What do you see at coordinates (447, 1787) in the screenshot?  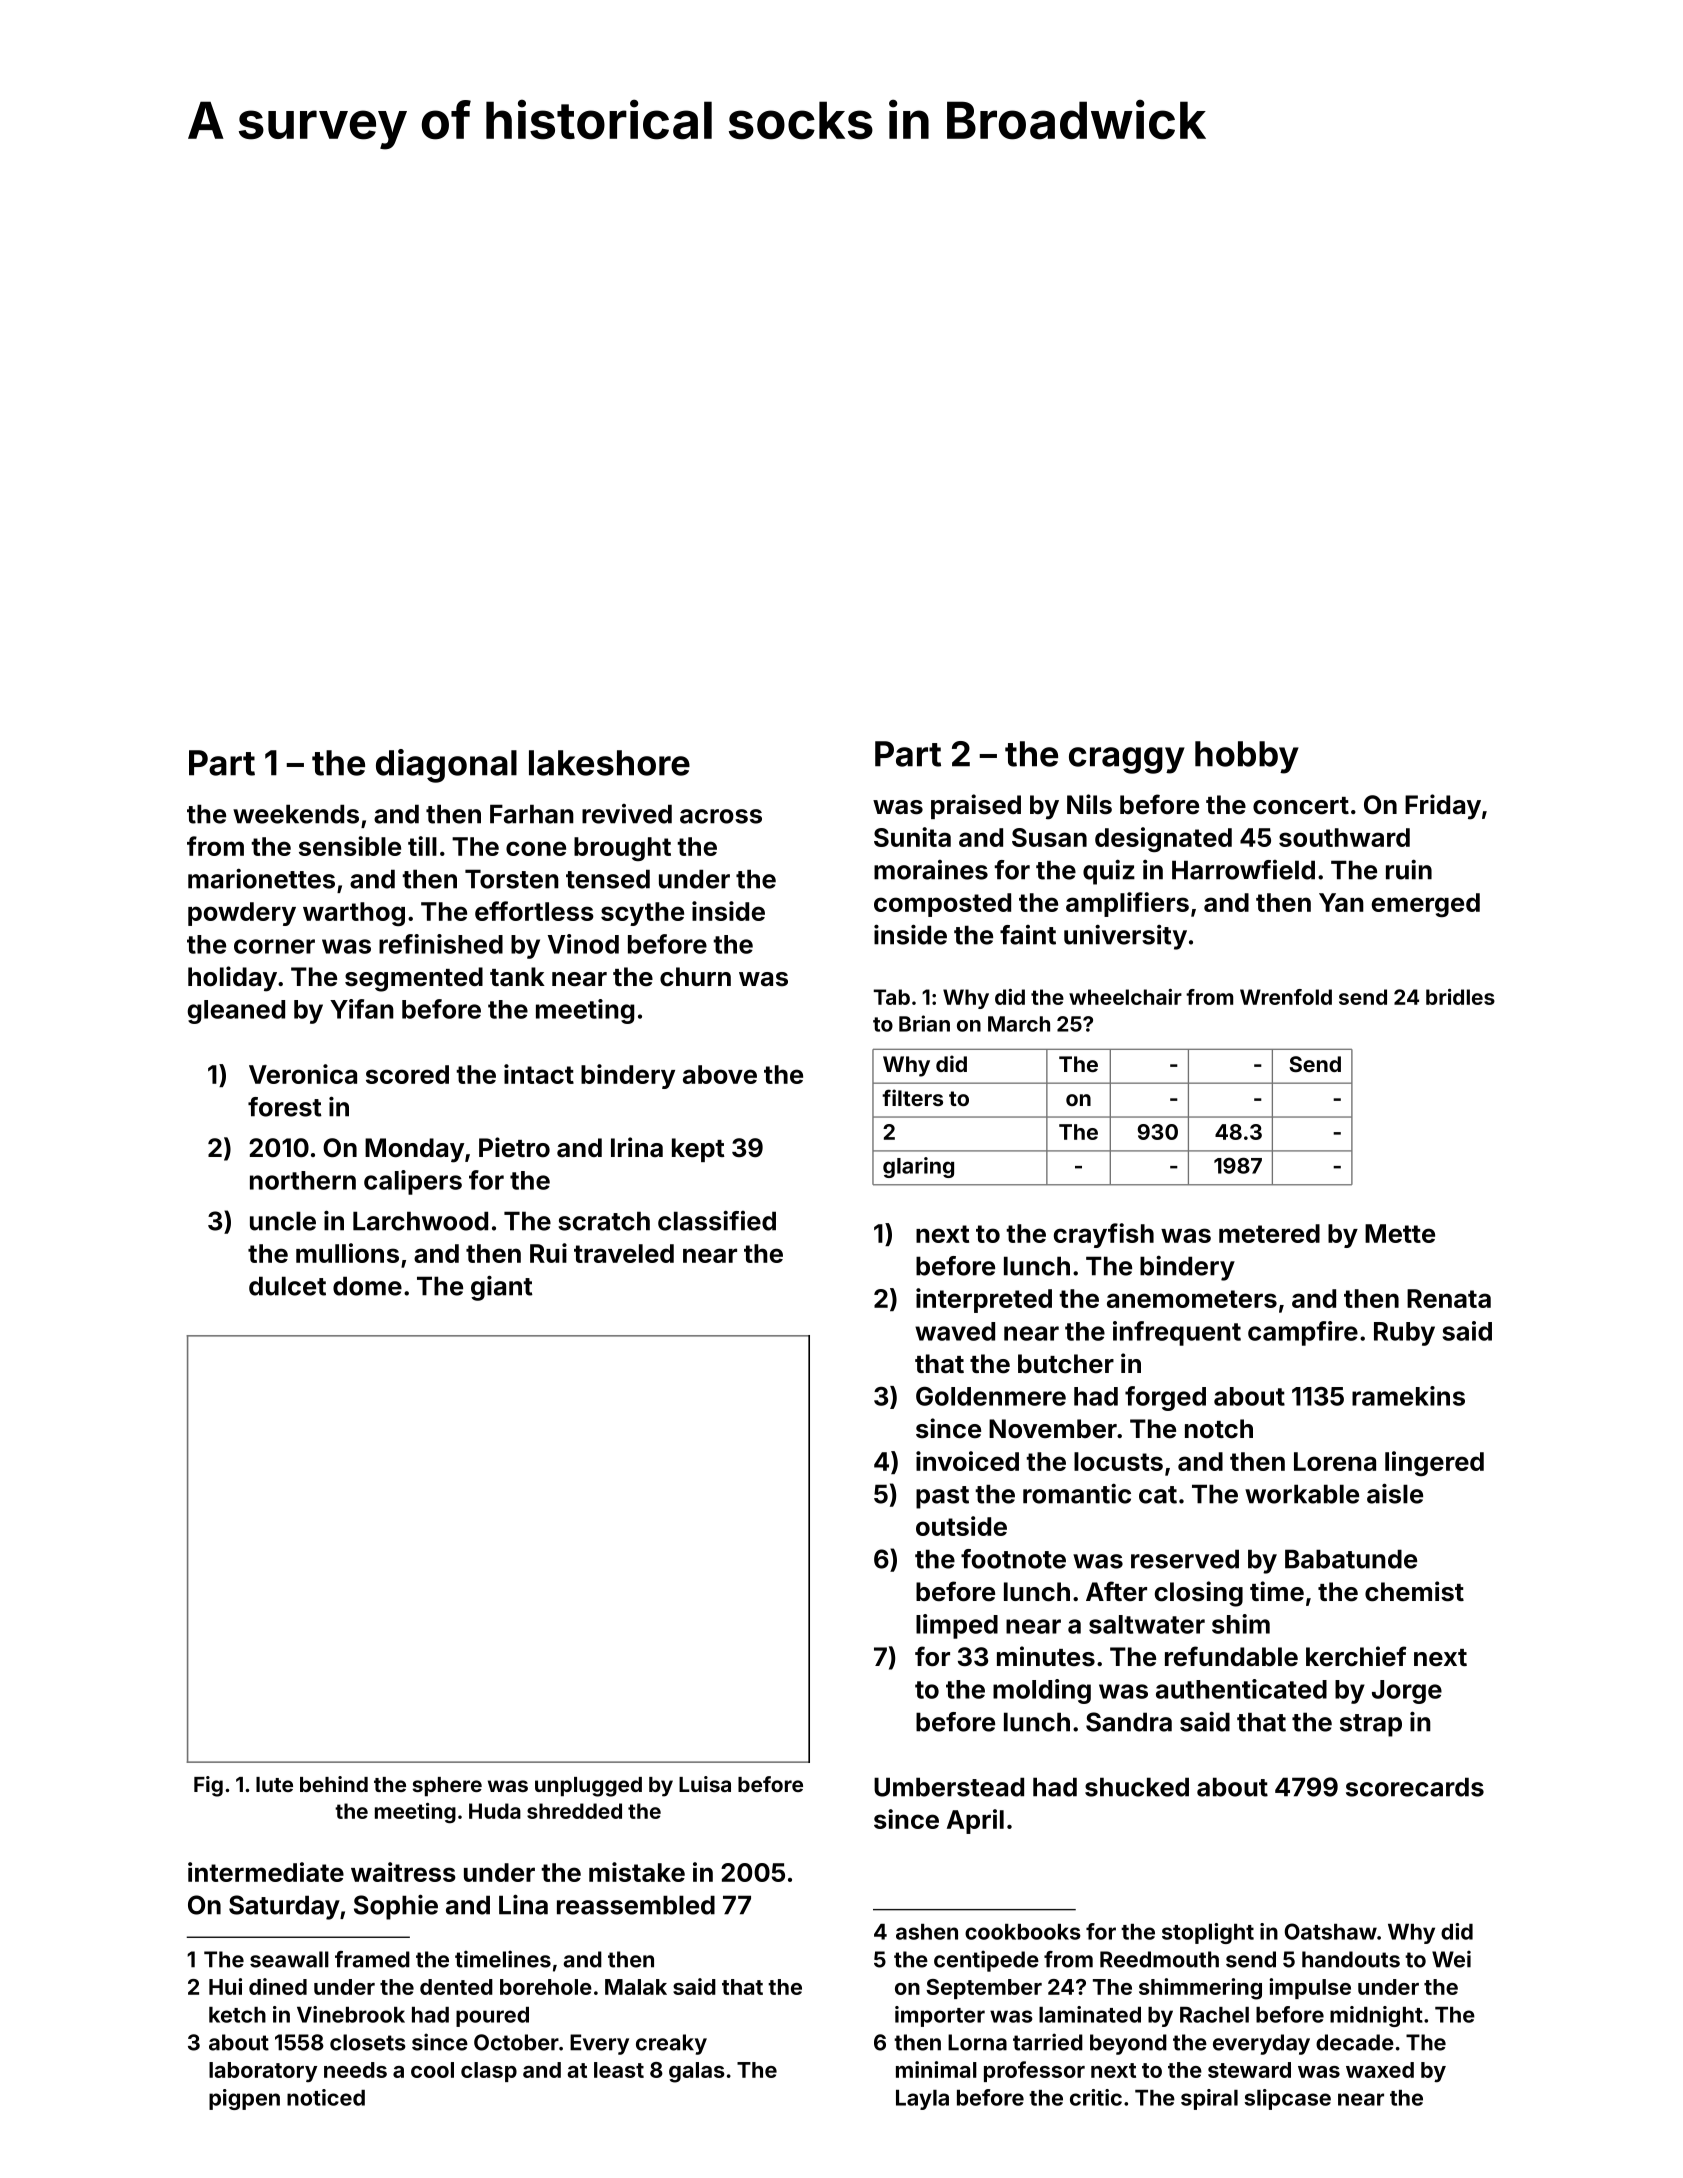 I see `sphere` at bounding box center [447, 1787].
